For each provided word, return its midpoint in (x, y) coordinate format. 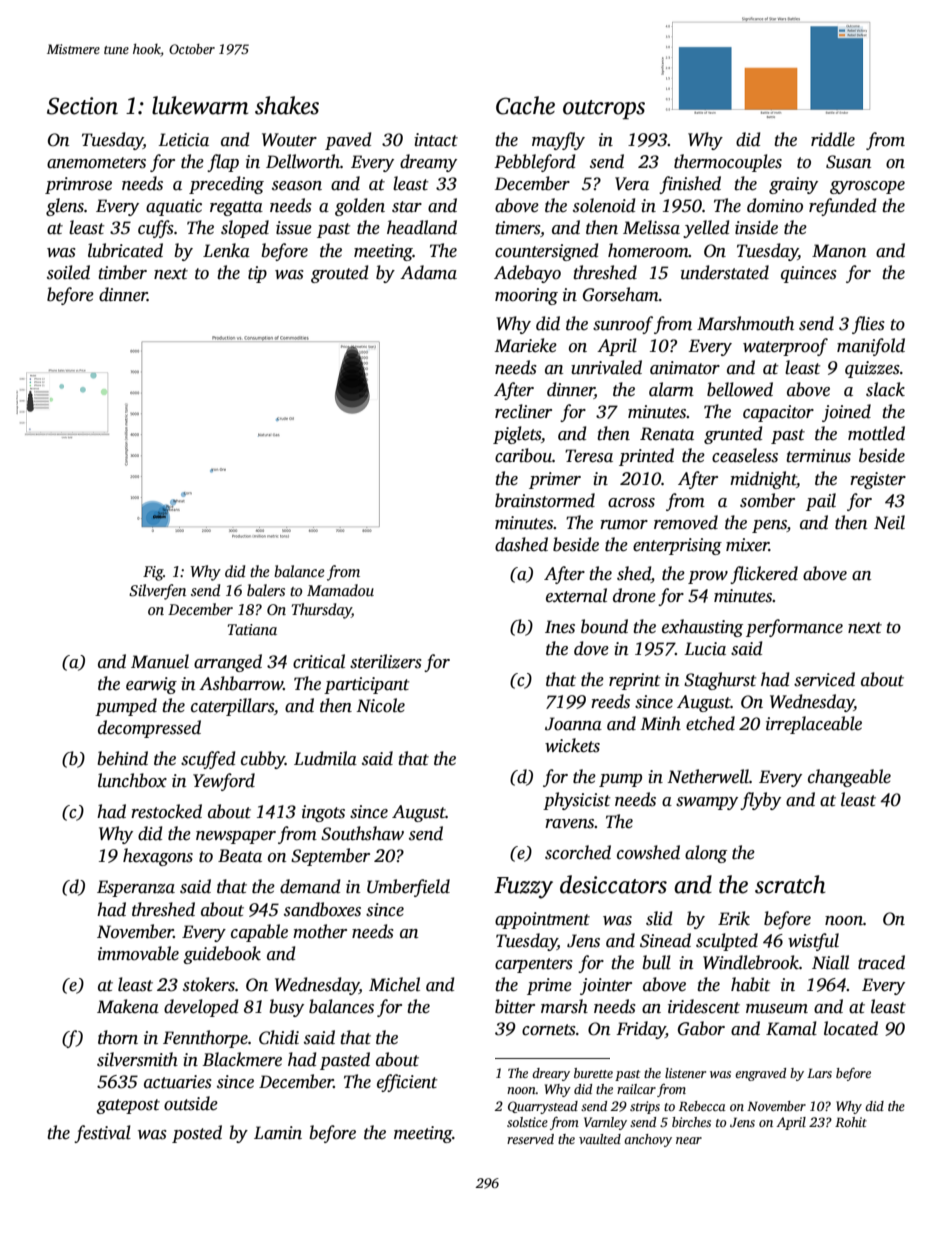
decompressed (149, 729)
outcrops (604, 109)
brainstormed (545, 500)
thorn (118, 1037)
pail (821, 502)
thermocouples (728, 163)
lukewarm (200, 105)
